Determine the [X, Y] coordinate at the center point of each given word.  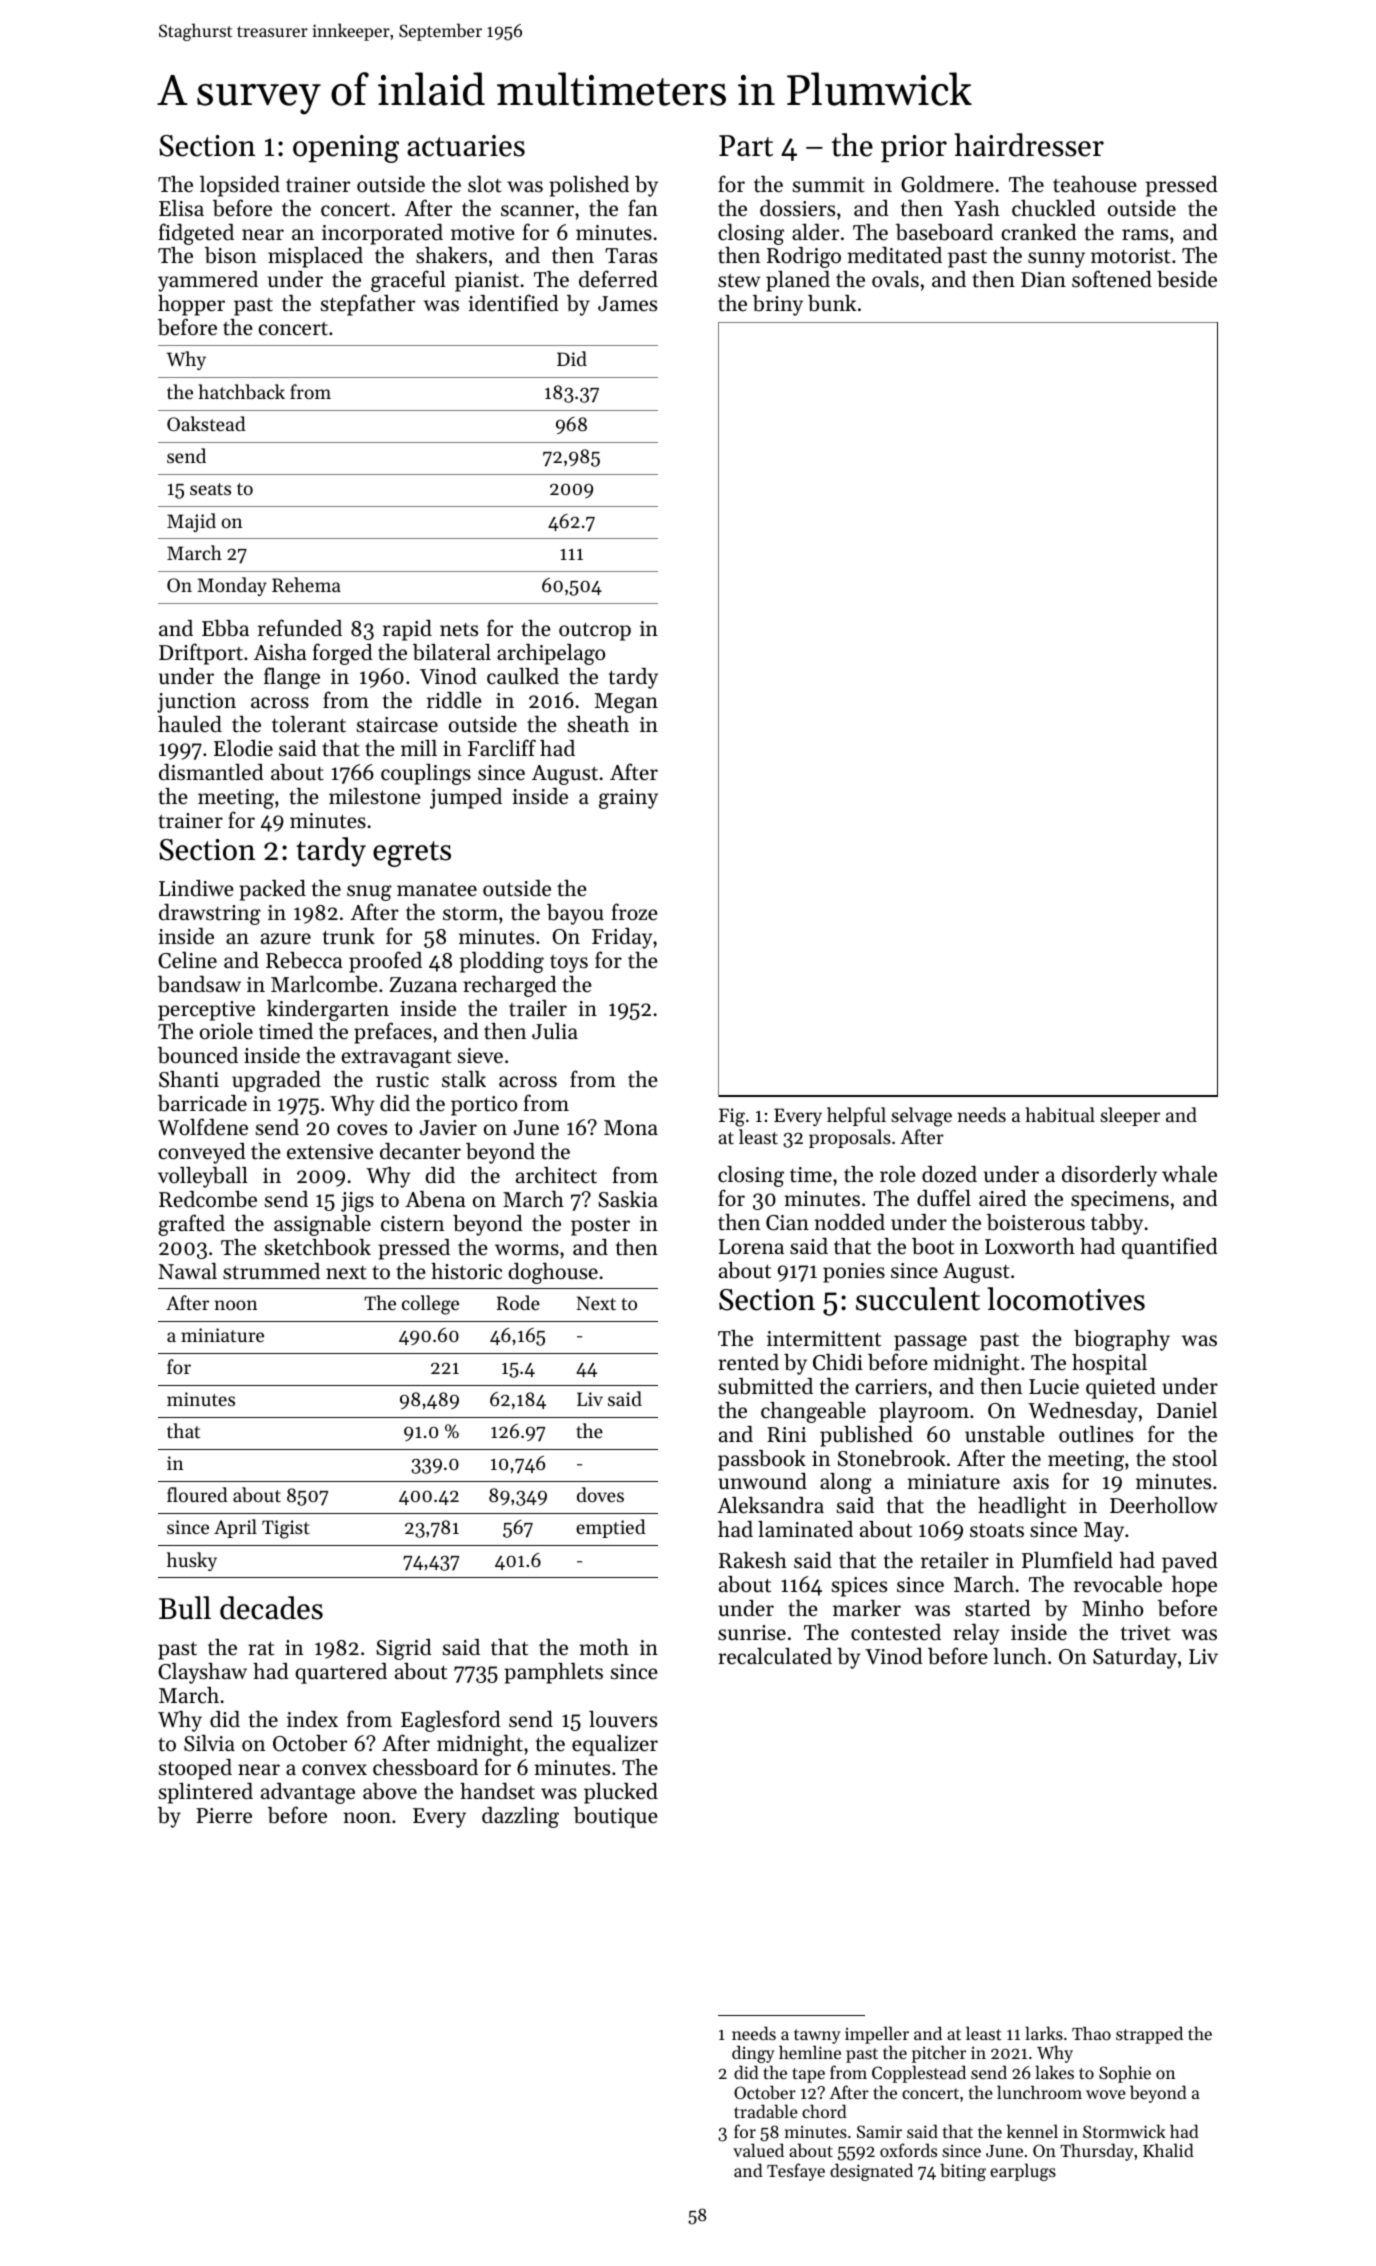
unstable [1005, 1434]
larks [1044, 2033]
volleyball [203, 1177]
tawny [817, 2036]
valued [758, 2150]
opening [346, 149]
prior [914, 148]
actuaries [466, 146]
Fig [732, 1117]
